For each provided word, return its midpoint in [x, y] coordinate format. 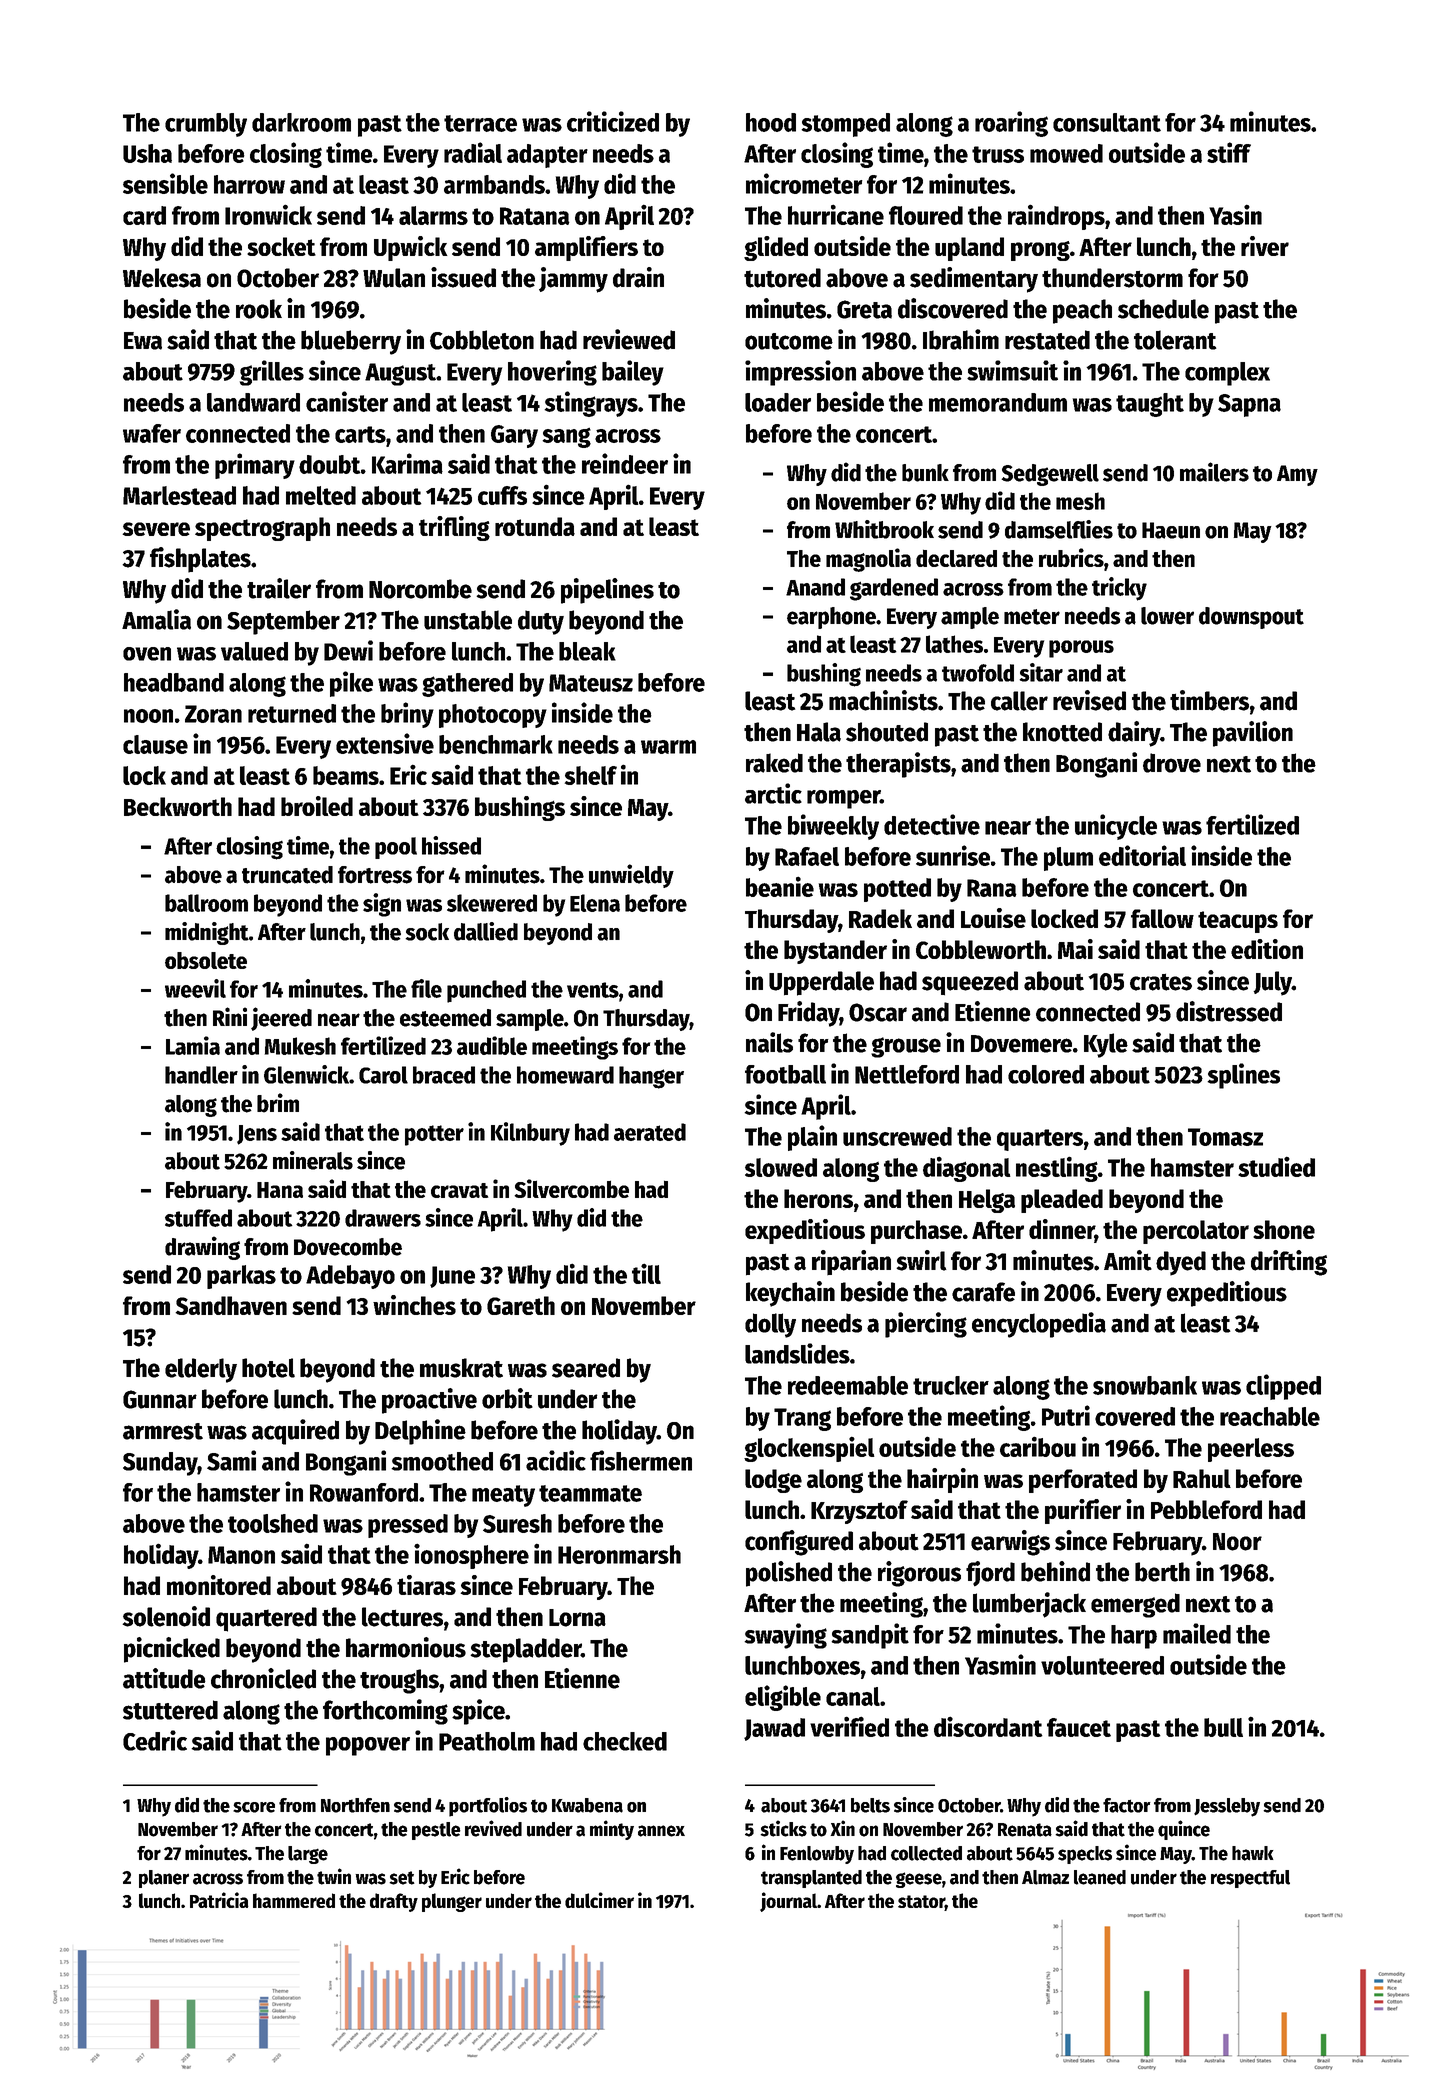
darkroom [301, 122]
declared [956, 558]
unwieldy [631, 876]
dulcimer [599, 1900]
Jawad [774, 1729]
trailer [279, 588]
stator [921, 1903]
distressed [1229, 1011]
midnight [207, 933]
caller [1019, 701]
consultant [1107, 122]
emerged [1135, 1605]
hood [771, 122]
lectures [402, 1617]
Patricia [219, 1900]
